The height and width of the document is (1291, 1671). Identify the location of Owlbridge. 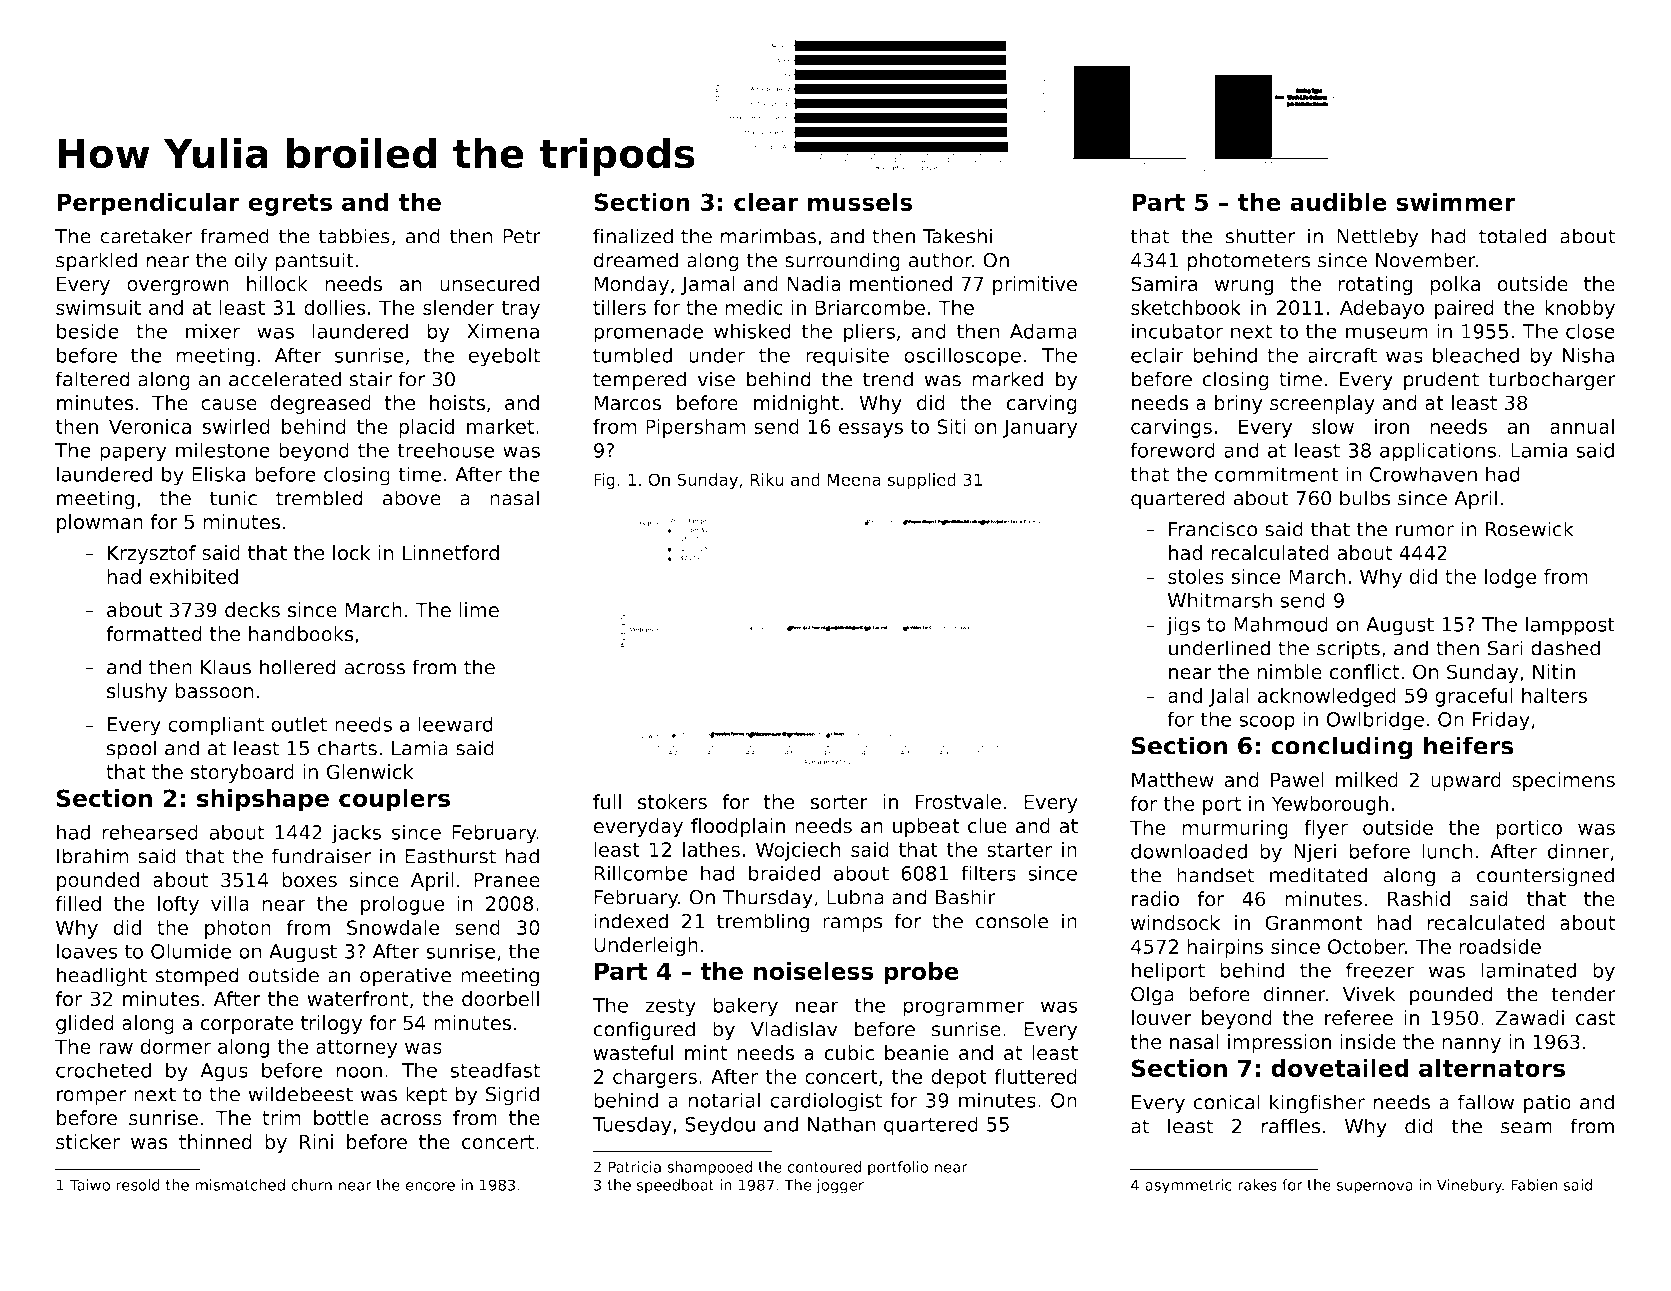
(1375, 721).
